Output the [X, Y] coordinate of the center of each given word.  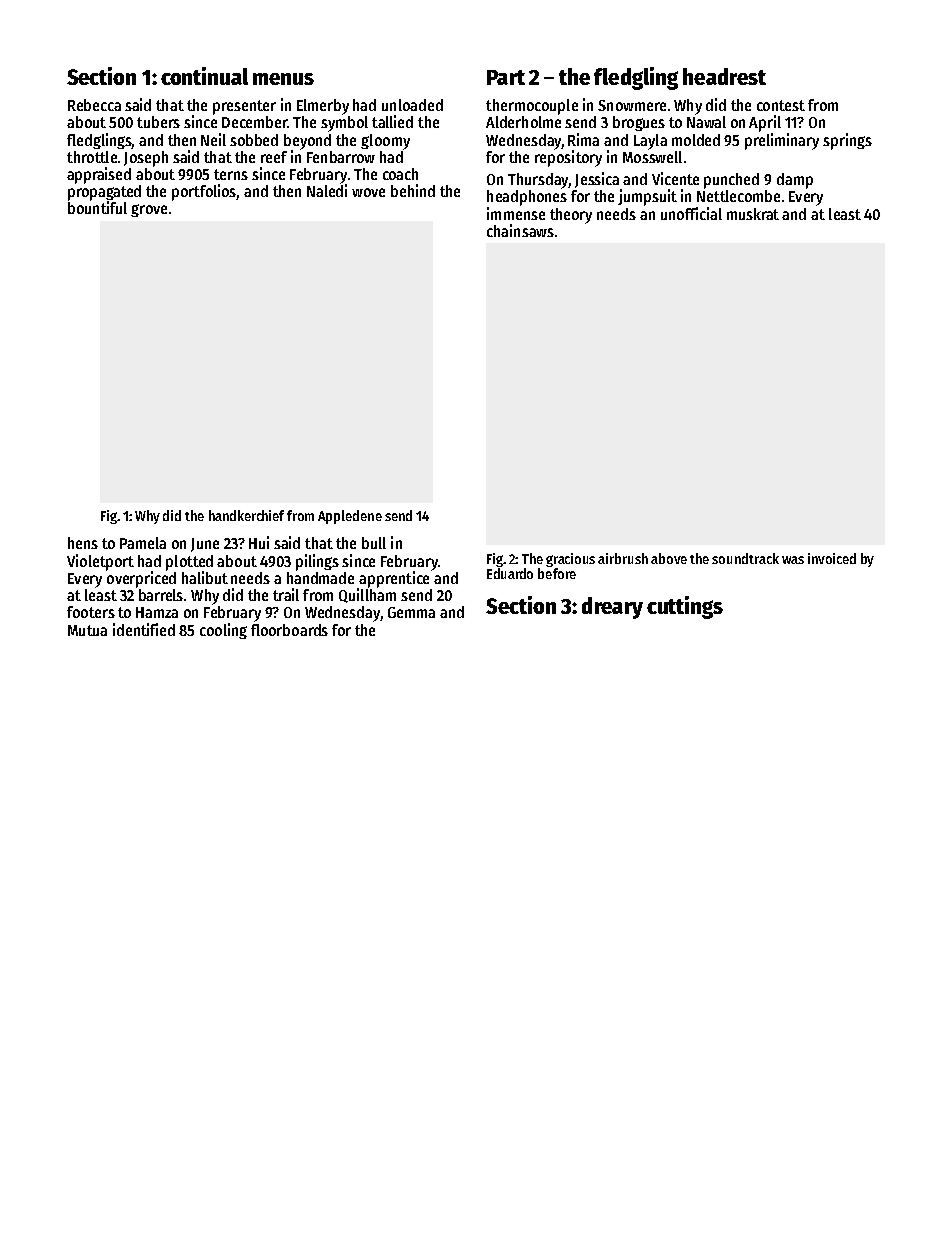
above [669, 558]
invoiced [832, 558]
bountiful [97, 207]
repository [568, 158]
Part [506, 77]
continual [204, 76]
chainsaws [520, 230]
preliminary [782, 141]
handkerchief [246, 515]
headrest [724, 76]
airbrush [623, 558]
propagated [104, 193]
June [205, 545]
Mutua [87, 630]
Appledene [350, 517]
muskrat [753, 214]
